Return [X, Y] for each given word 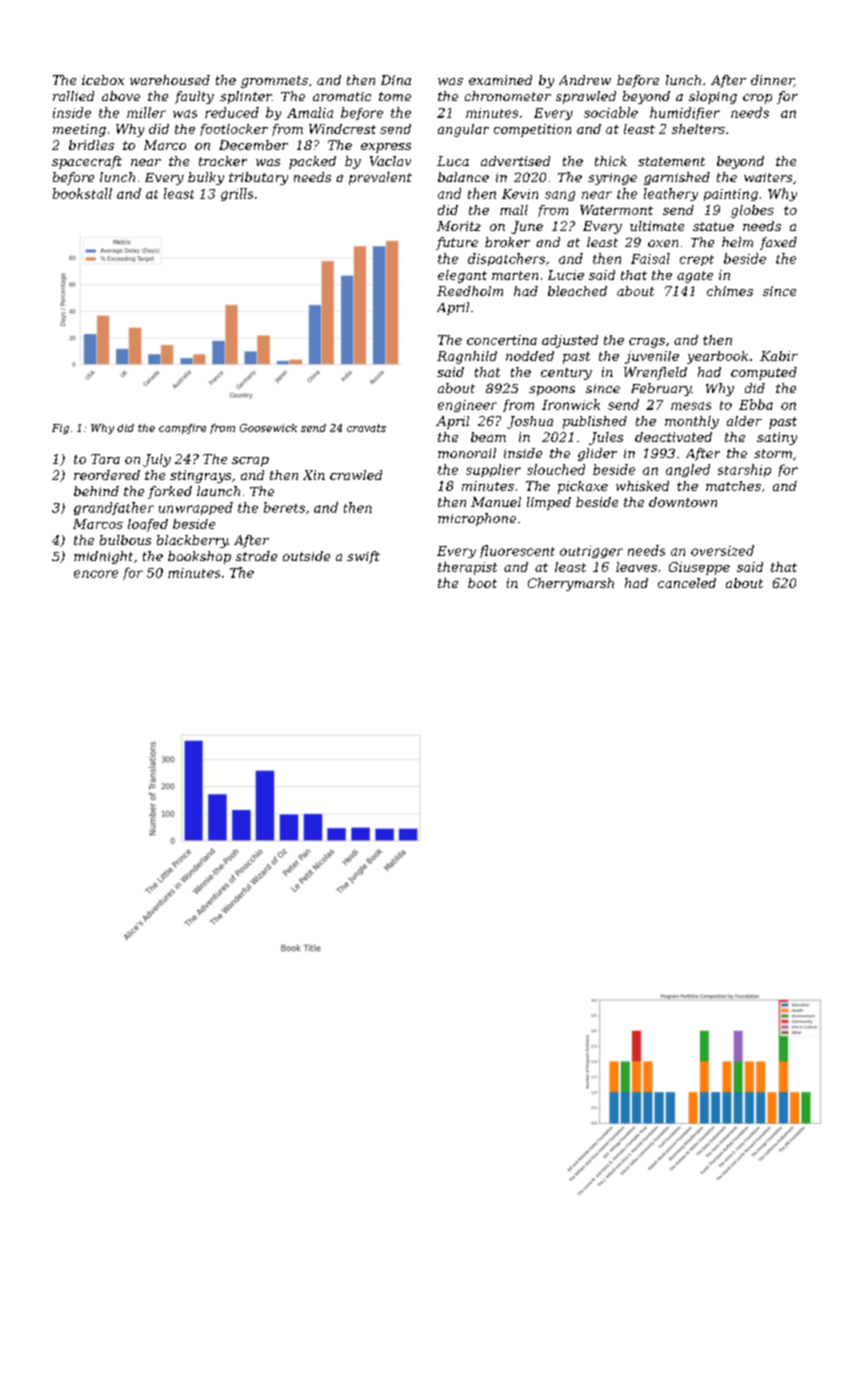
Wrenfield [655, 373]
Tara [105, 459]
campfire [182, 429]
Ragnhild [467, 357]
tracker [223, 161]
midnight [103, 557]
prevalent [380, 178]
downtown [683, 502]
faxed [778, 243]
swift [363, 557]
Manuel [496, 502]
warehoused [170, 80]
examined [500, 80]
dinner [772, 81]
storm [773, 453]
